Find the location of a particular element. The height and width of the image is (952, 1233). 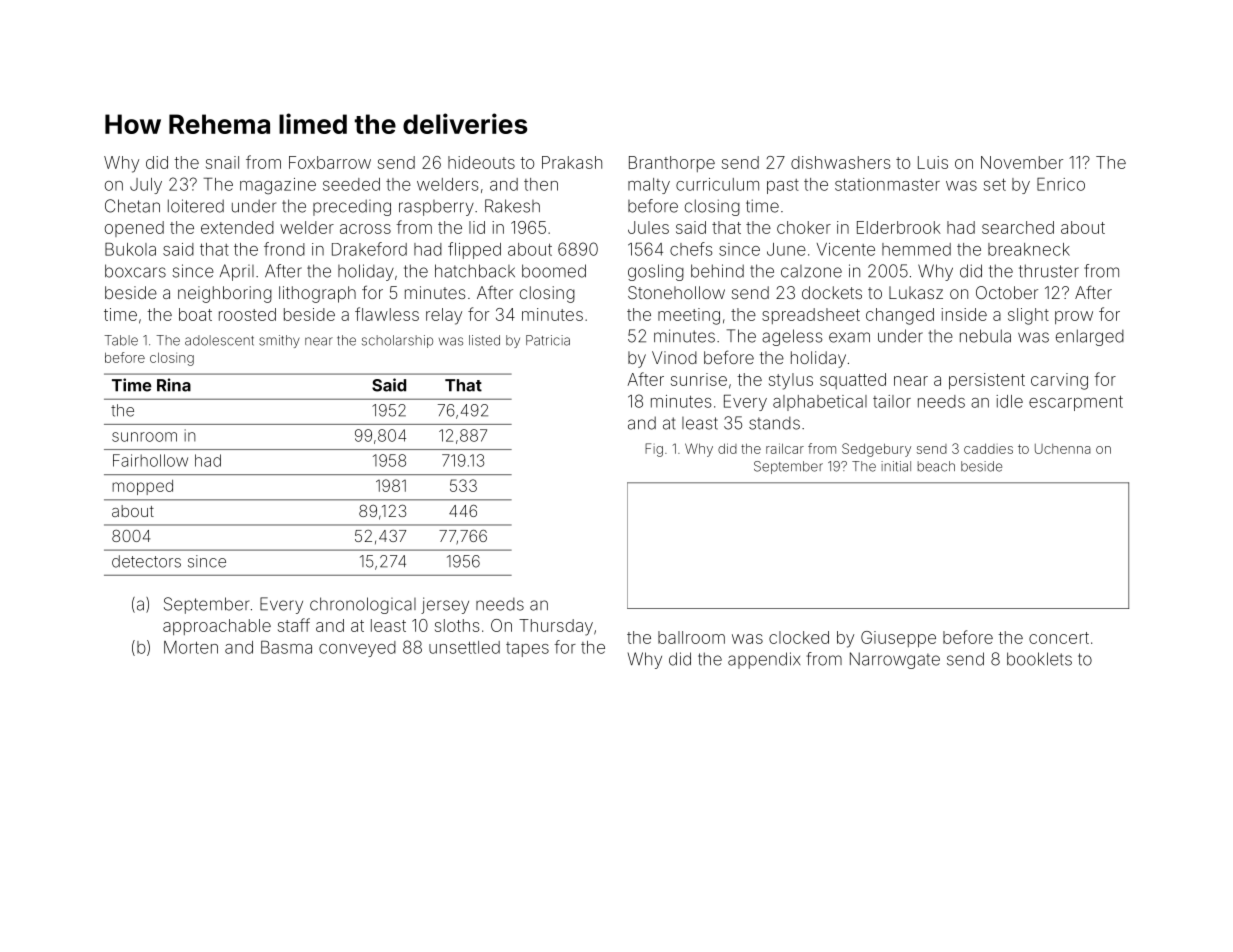

Fig is located at coordinates (654, 450).
